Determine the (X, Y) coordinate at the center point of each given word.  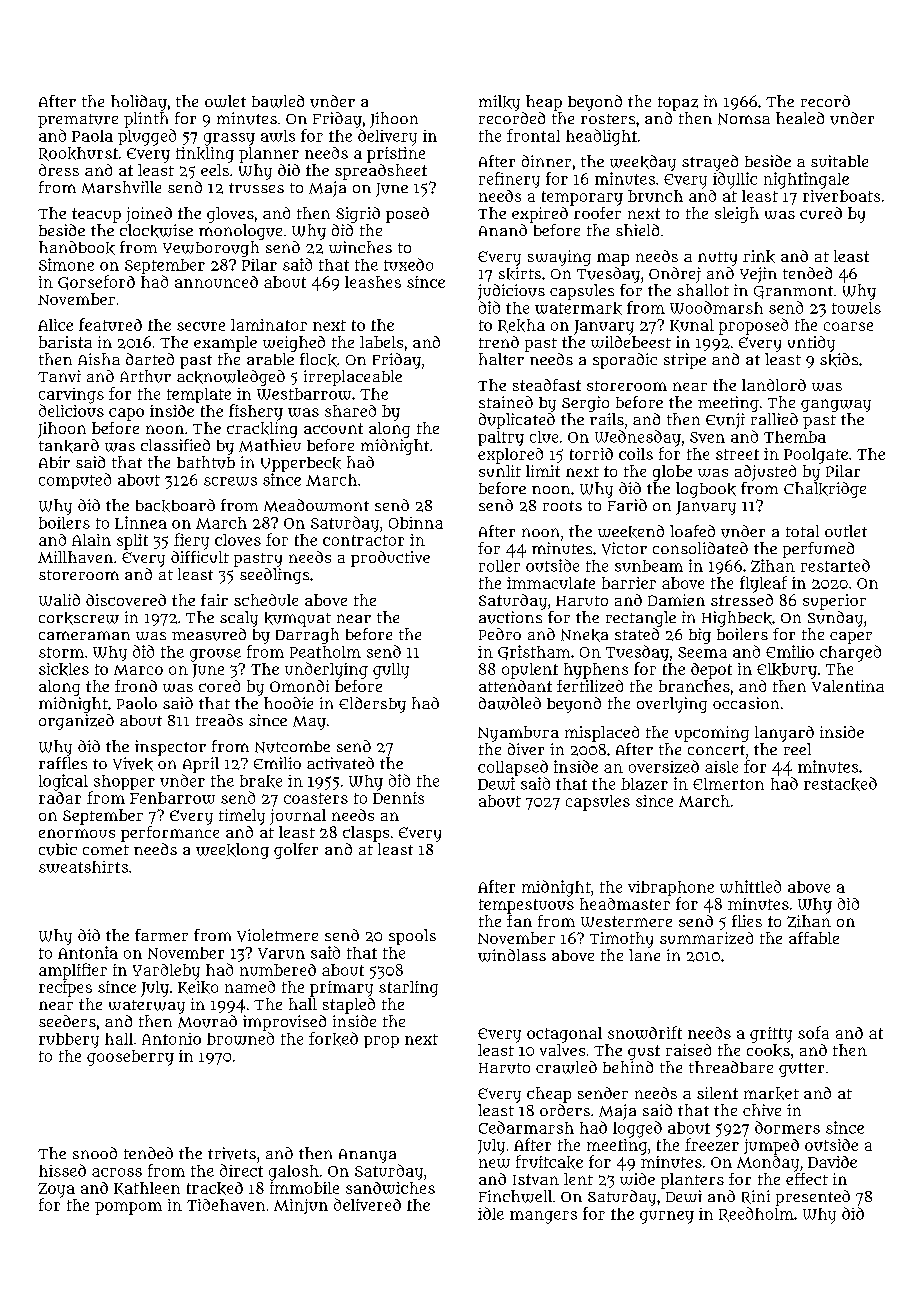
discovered (126, 600)
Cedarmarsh (526, 1127)
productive (390, 559)
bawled (278, 101)
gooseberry (130, 1058)
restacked (840, 784)
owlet (225, 101)
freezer (712, 1144)
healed (800, 118)
